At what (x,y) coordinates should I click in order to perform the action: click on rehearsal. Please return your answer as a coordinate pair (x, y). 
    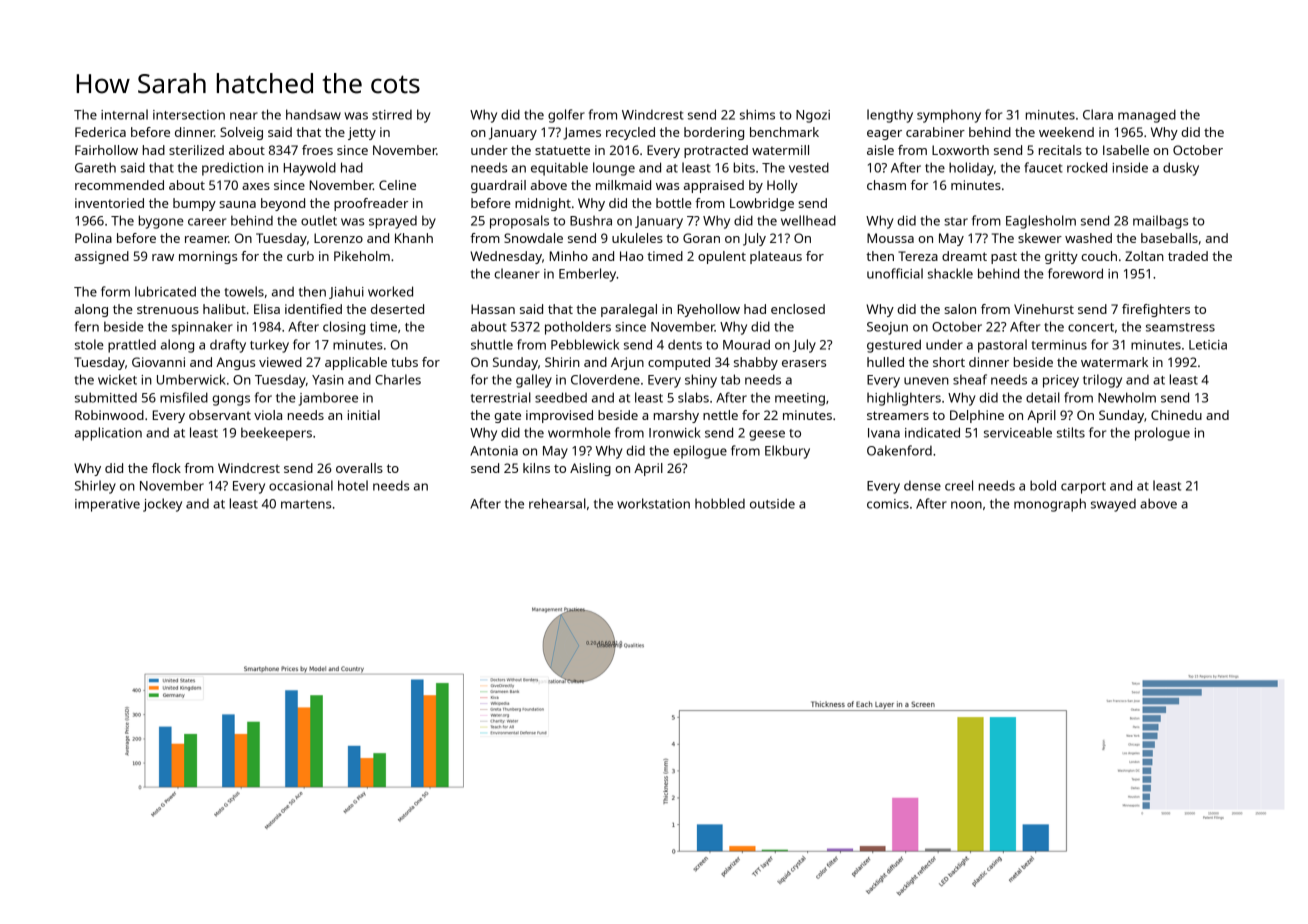
    Looking at the image, I should click on (557, 503).
